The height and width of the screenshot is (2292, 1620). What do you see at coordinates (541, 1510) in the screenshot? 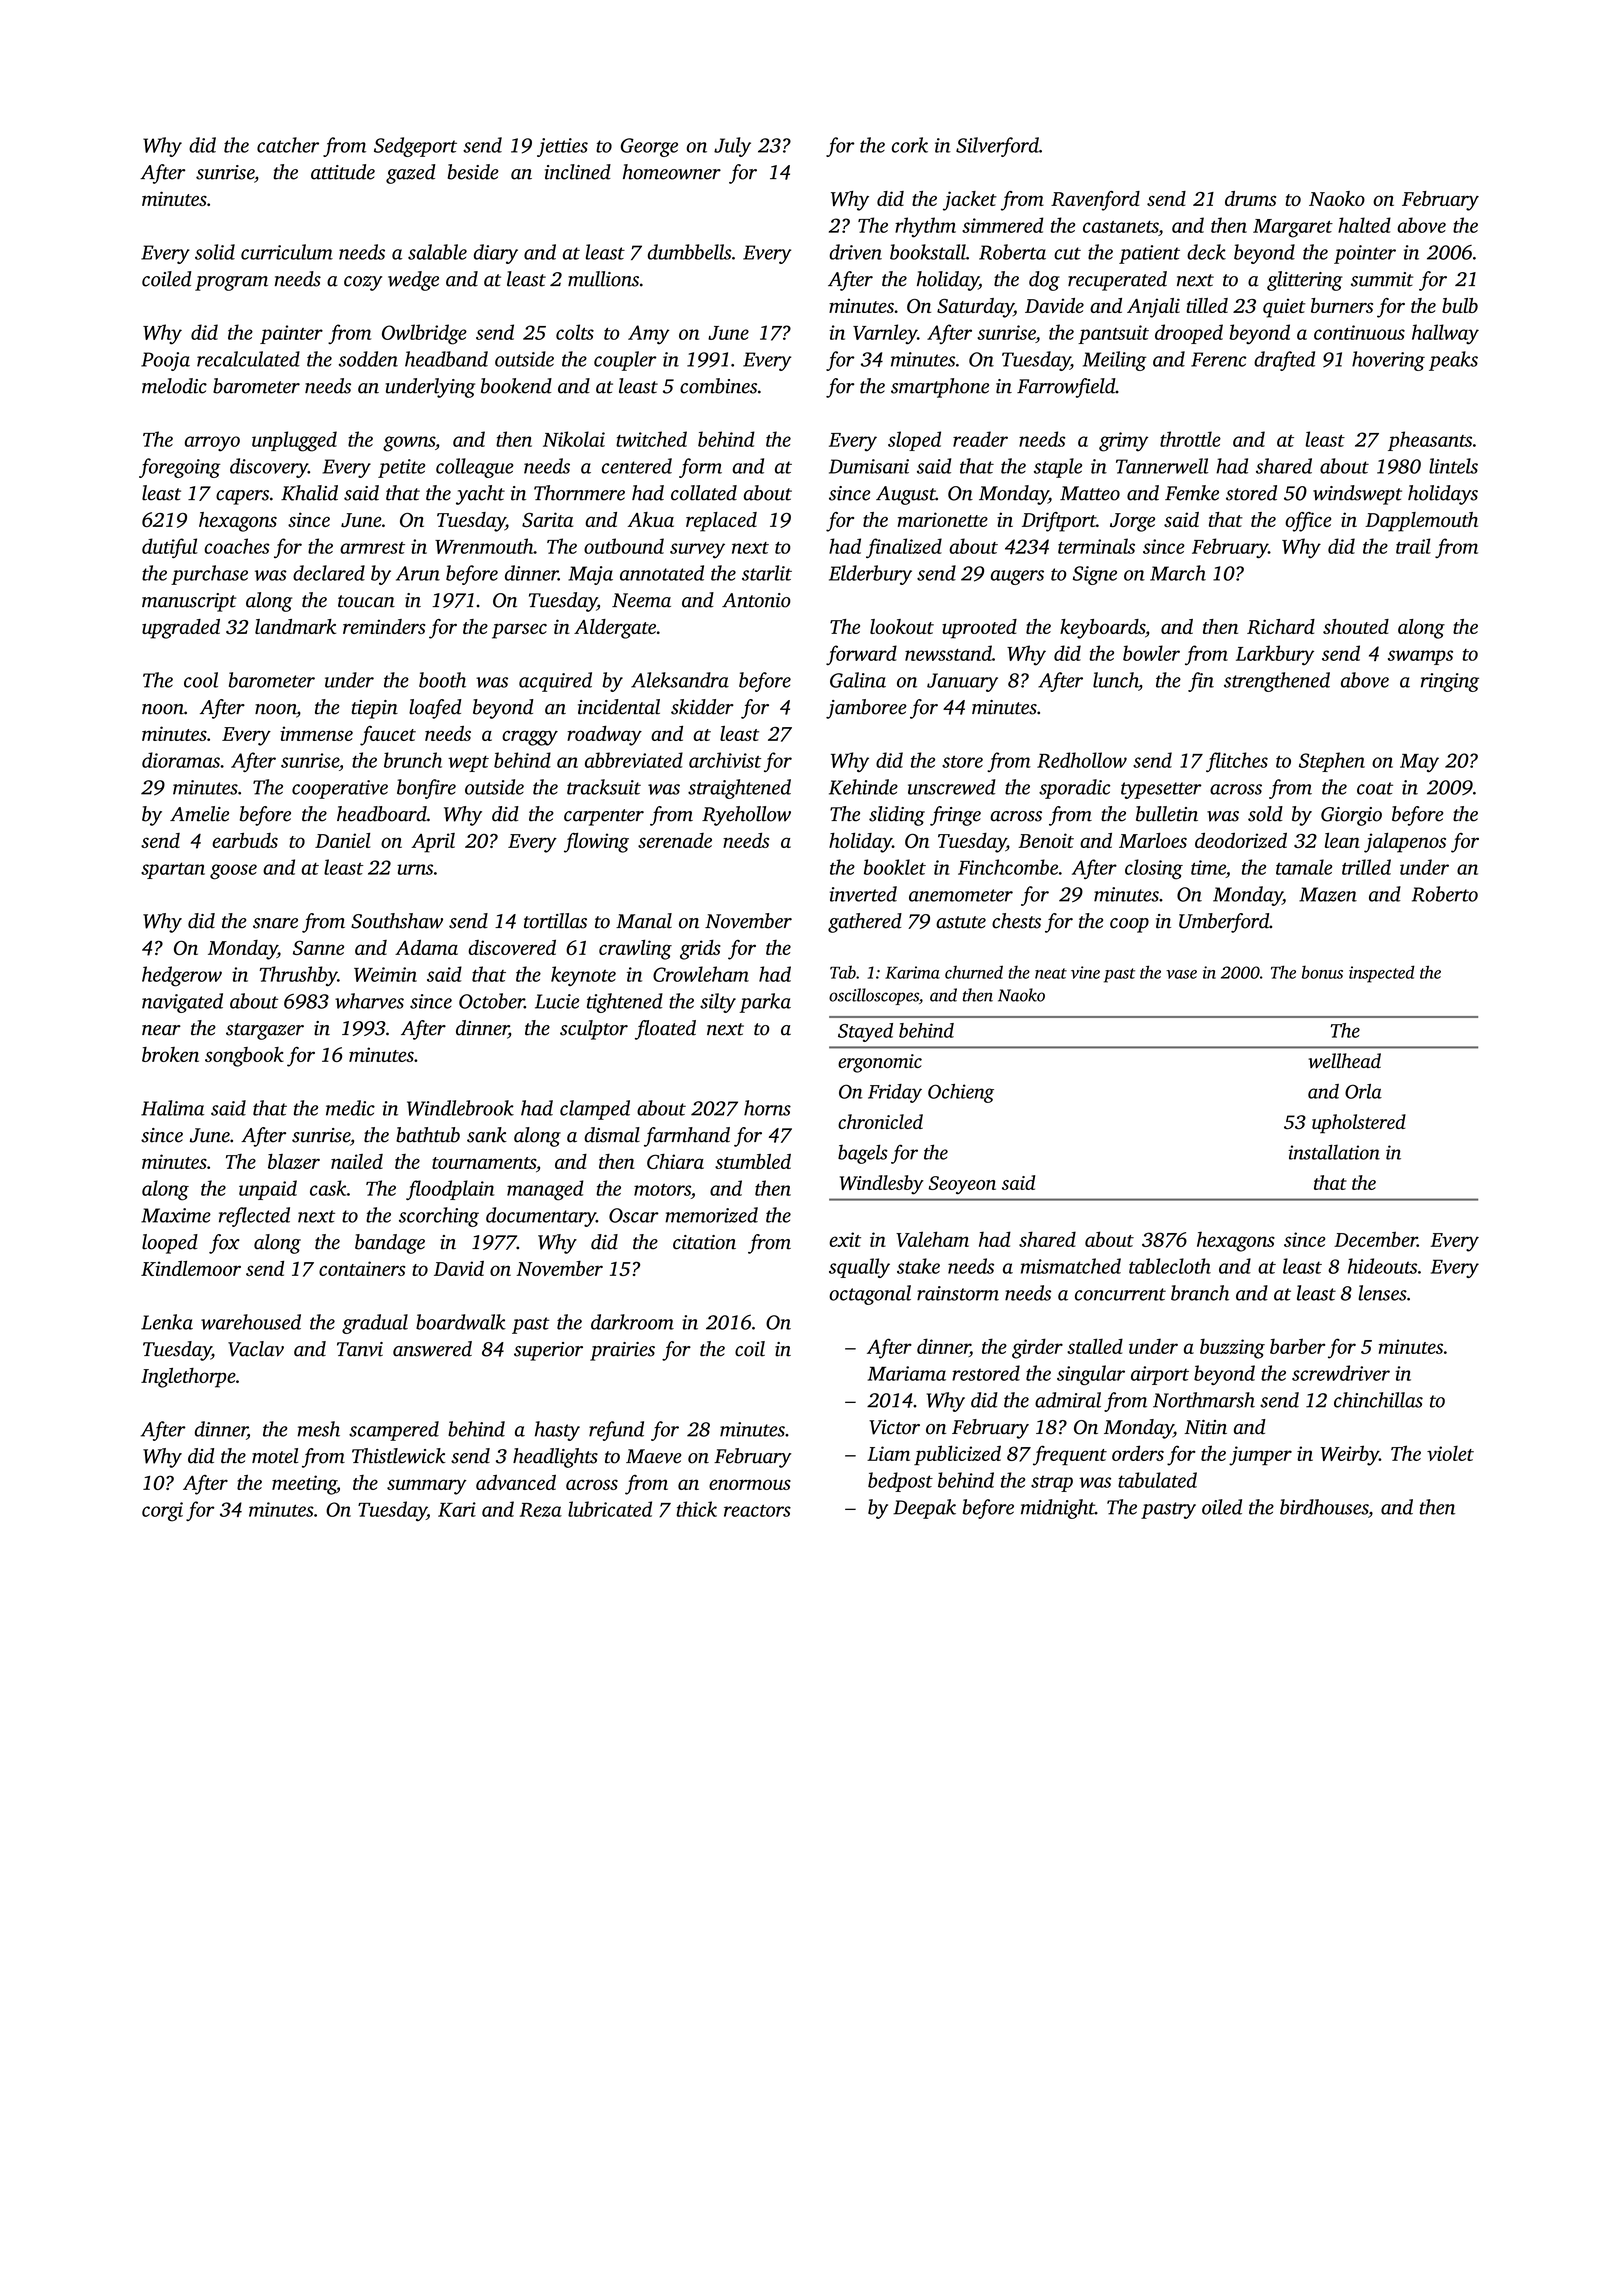
I see `Reza` at bounding box center [541, 1510].
